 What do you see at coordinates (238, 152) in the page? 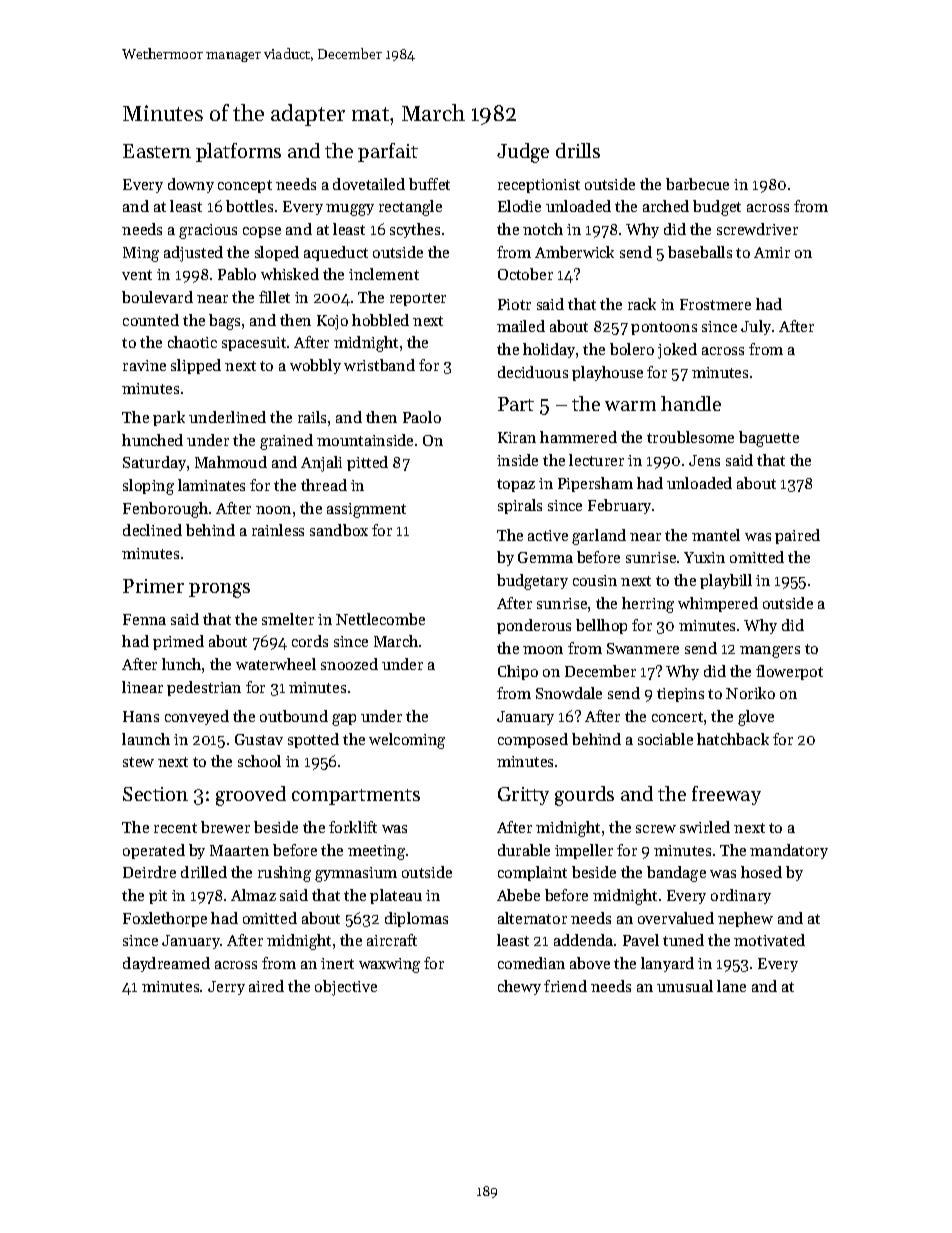
I see `platforms` at bounding box center [238, 152].
